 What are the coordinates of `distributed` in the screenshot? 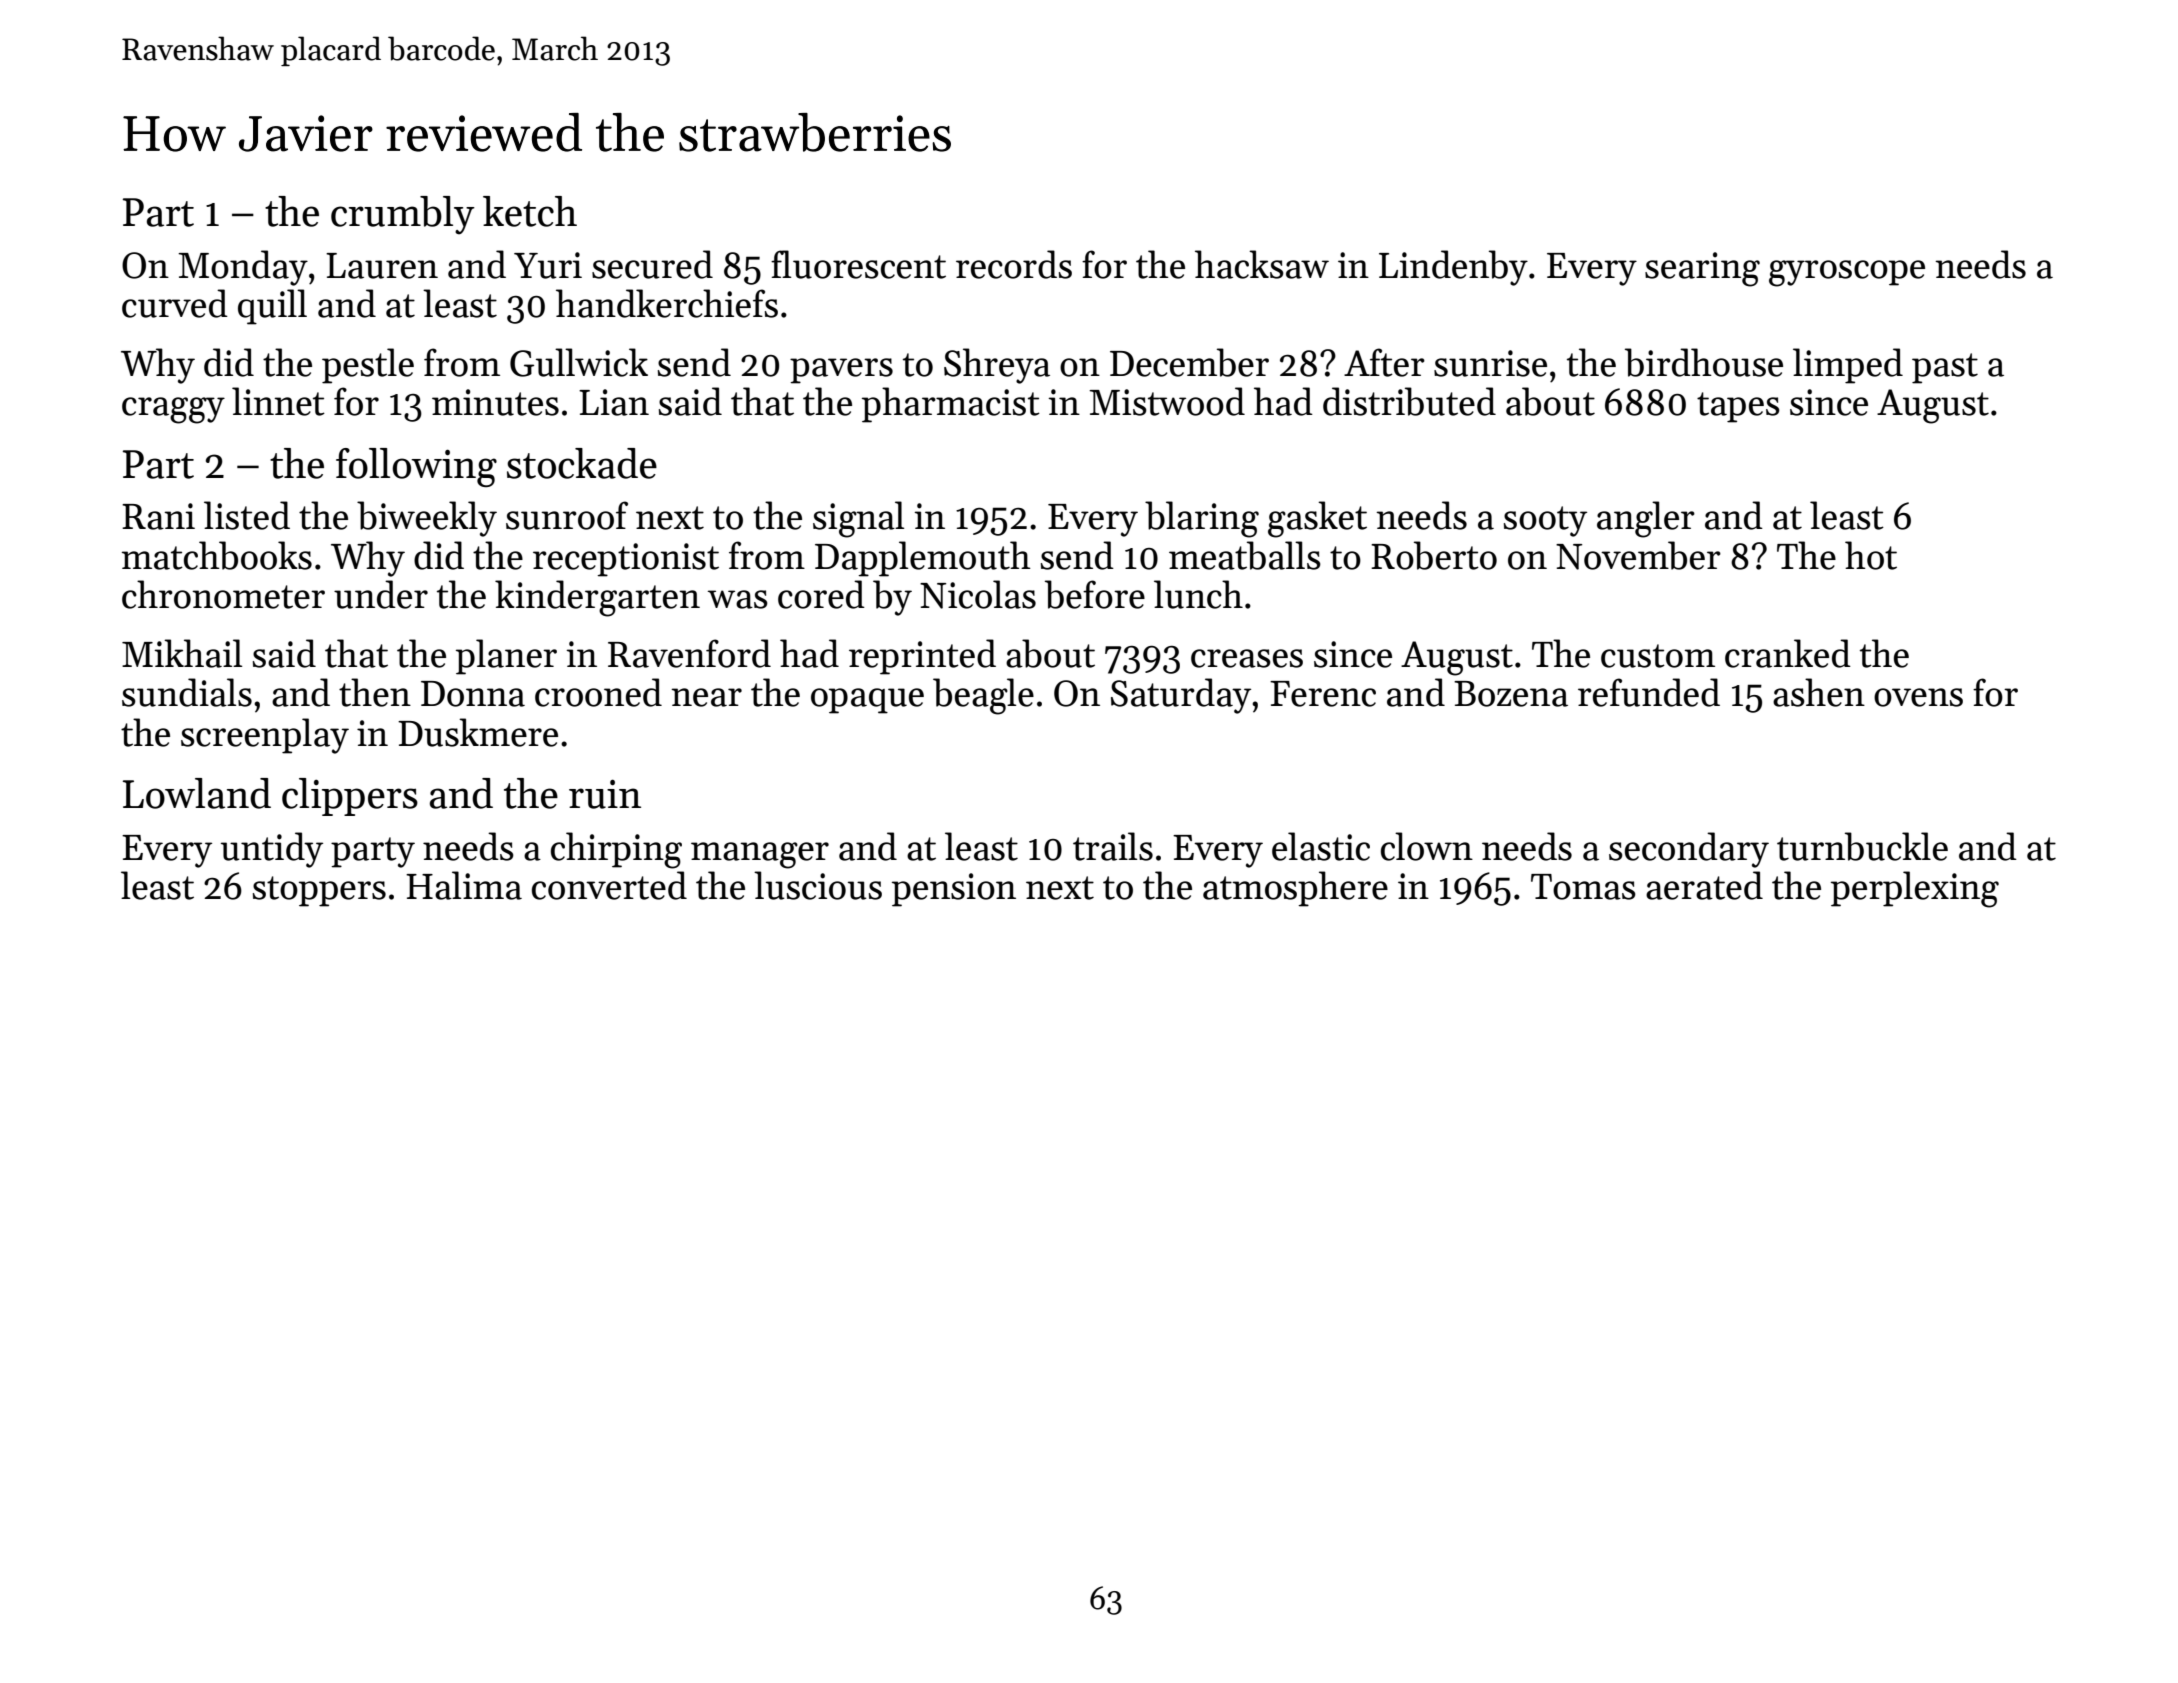 It's located at (1409, 401).
